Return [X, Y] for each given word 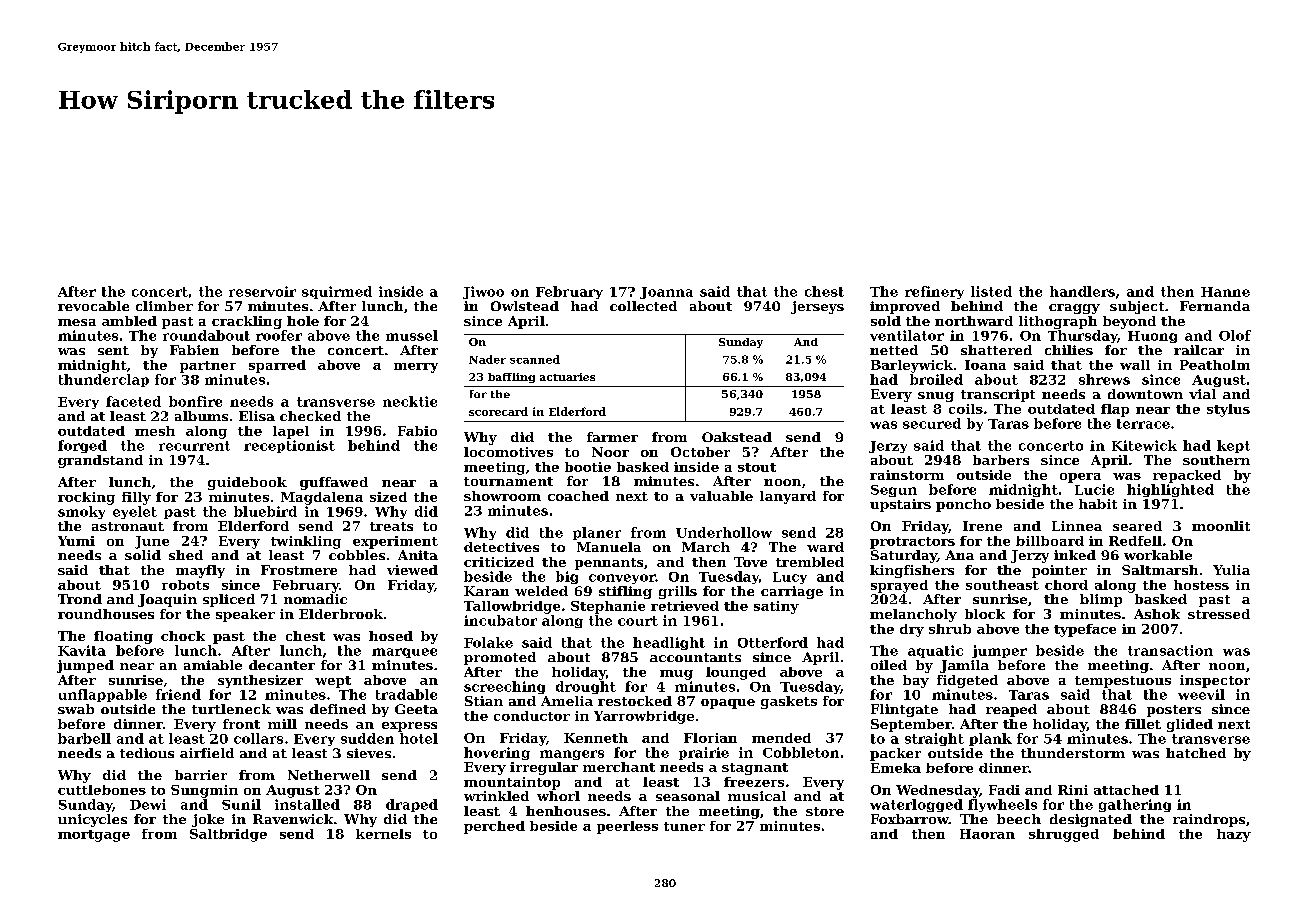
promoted [500, 658]
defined [338, 709]
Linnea [1077, 526]
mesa [77, 322]
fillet [1143, 724]
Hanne [1225, 292]
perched [494, 827]
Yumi [76, 541]
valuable [721, 496]
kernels [383, 834]
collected [643, 306]
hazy [1234, 835]
